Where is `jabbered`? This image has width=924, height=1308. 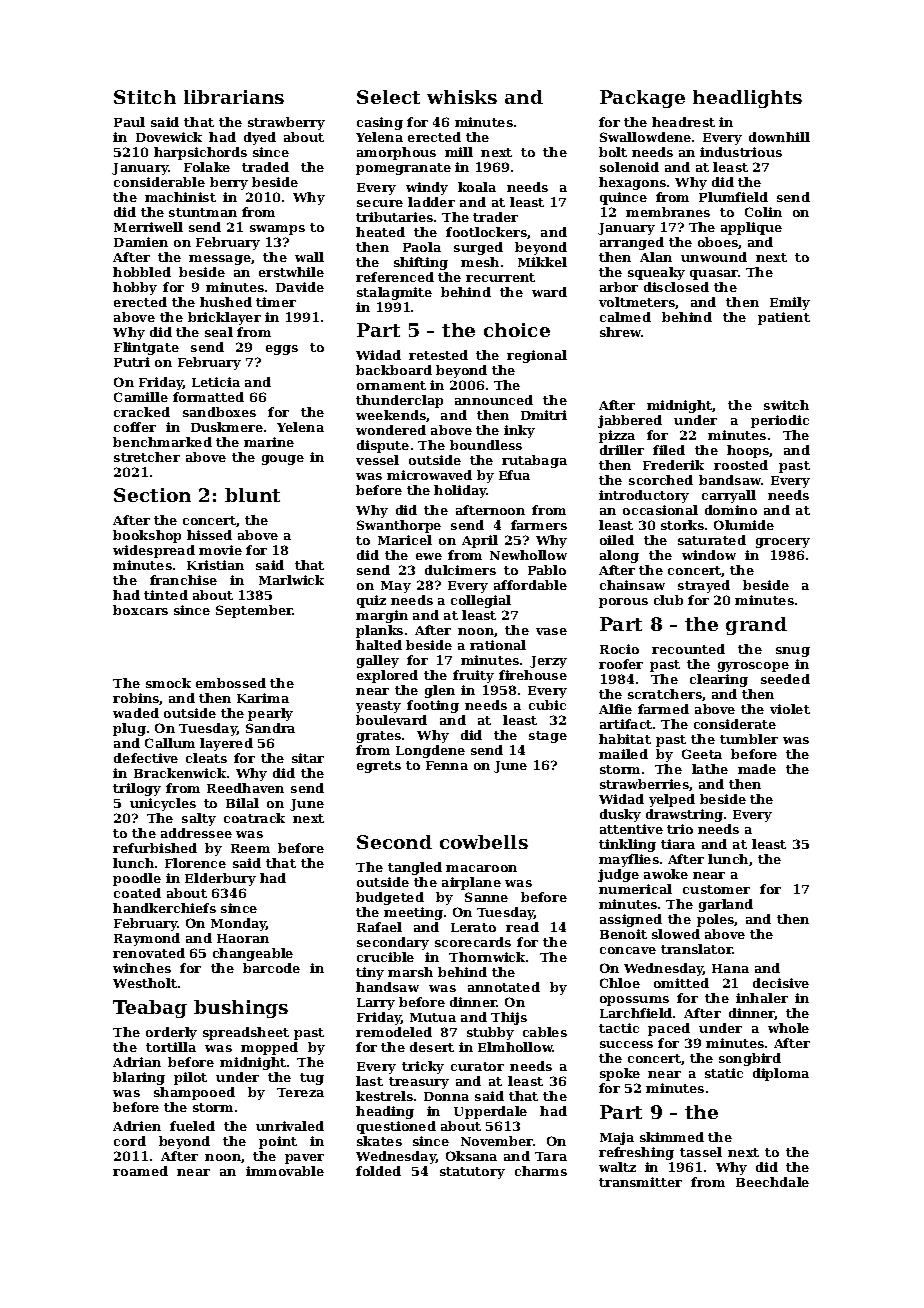 jabbered is located at coordinates (630, 421).
